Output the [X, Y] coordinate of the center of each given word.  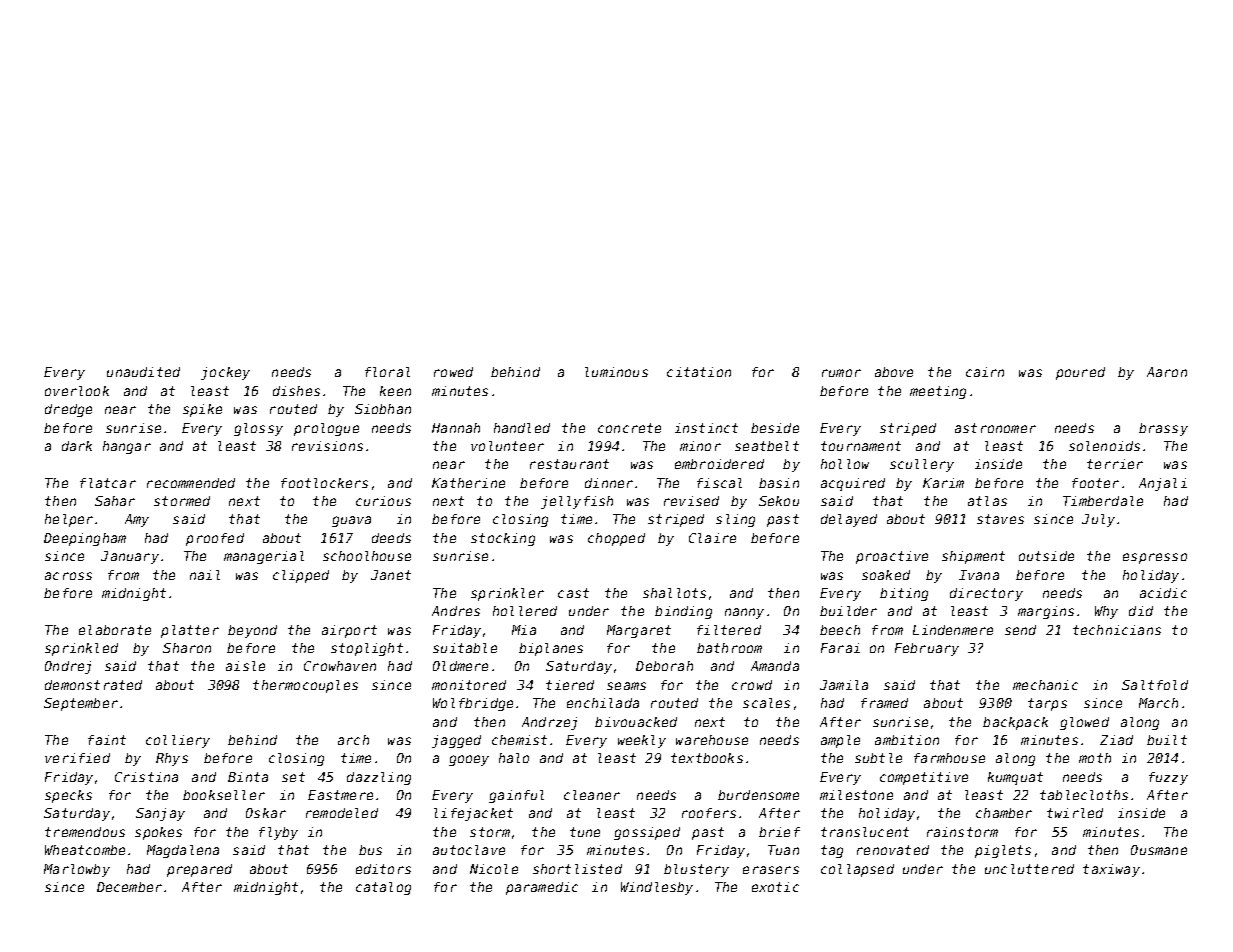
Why [1106, 612]
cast [573, 593]
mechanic [1045, 685]
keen [395, 391]
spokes [158, 833]
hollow [845, 464]
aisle [245, 666]
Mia [524, 630]
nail [205, 575]
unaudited [143, 372]
